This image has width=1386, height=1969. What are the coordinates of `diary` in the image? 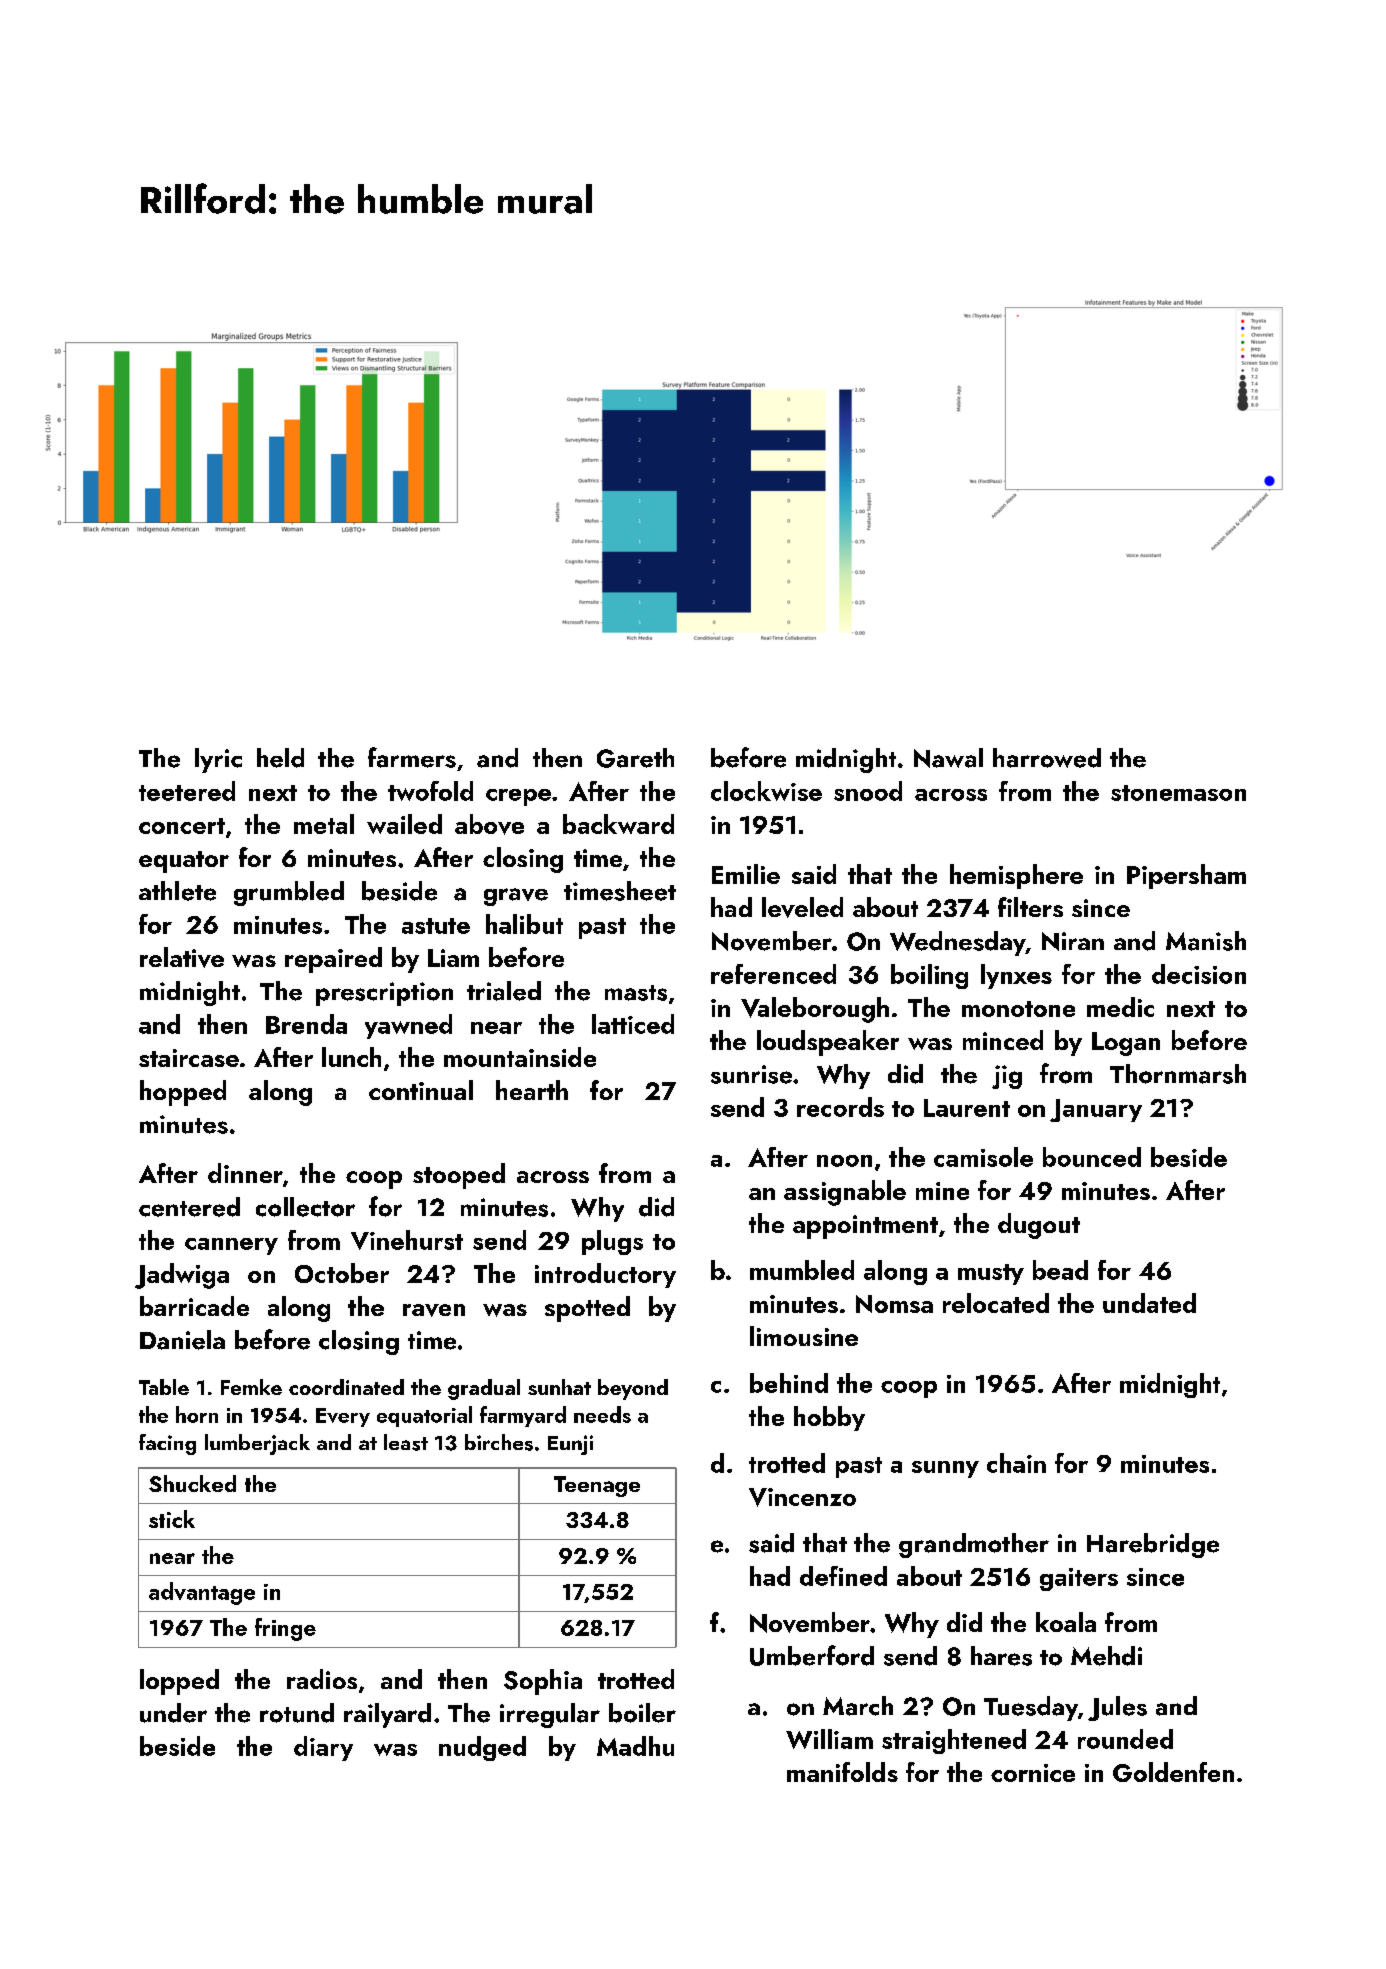 It's located at (323, 1748).
